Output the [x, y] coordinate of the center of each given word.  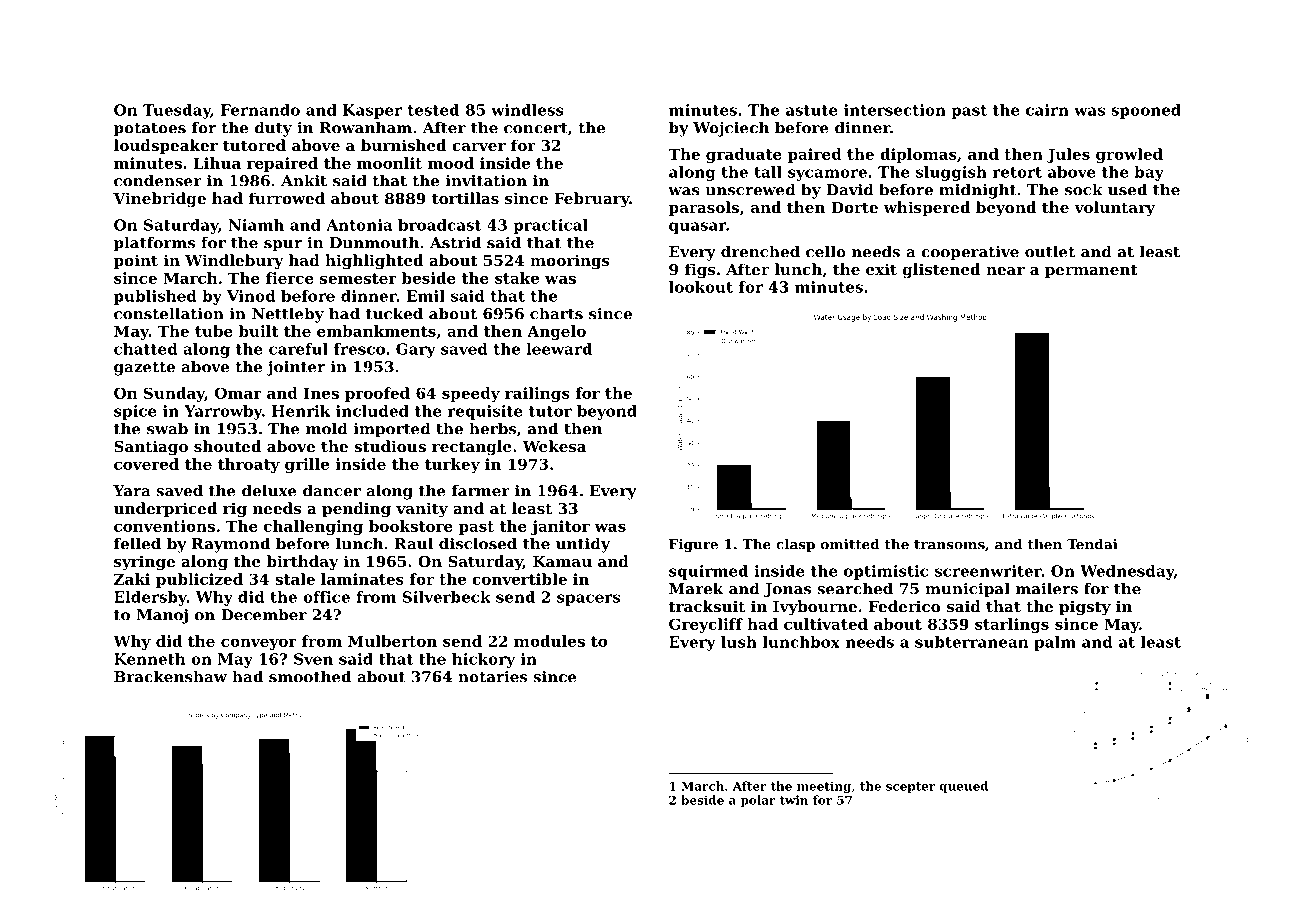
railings [537, 394]
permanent [1091, 271]
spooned [1146, 111]
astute [812, 110]
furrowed [287, 198]
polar [758, 801]
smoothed [310, 676]
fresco [359, 349]
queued [964, 787]
